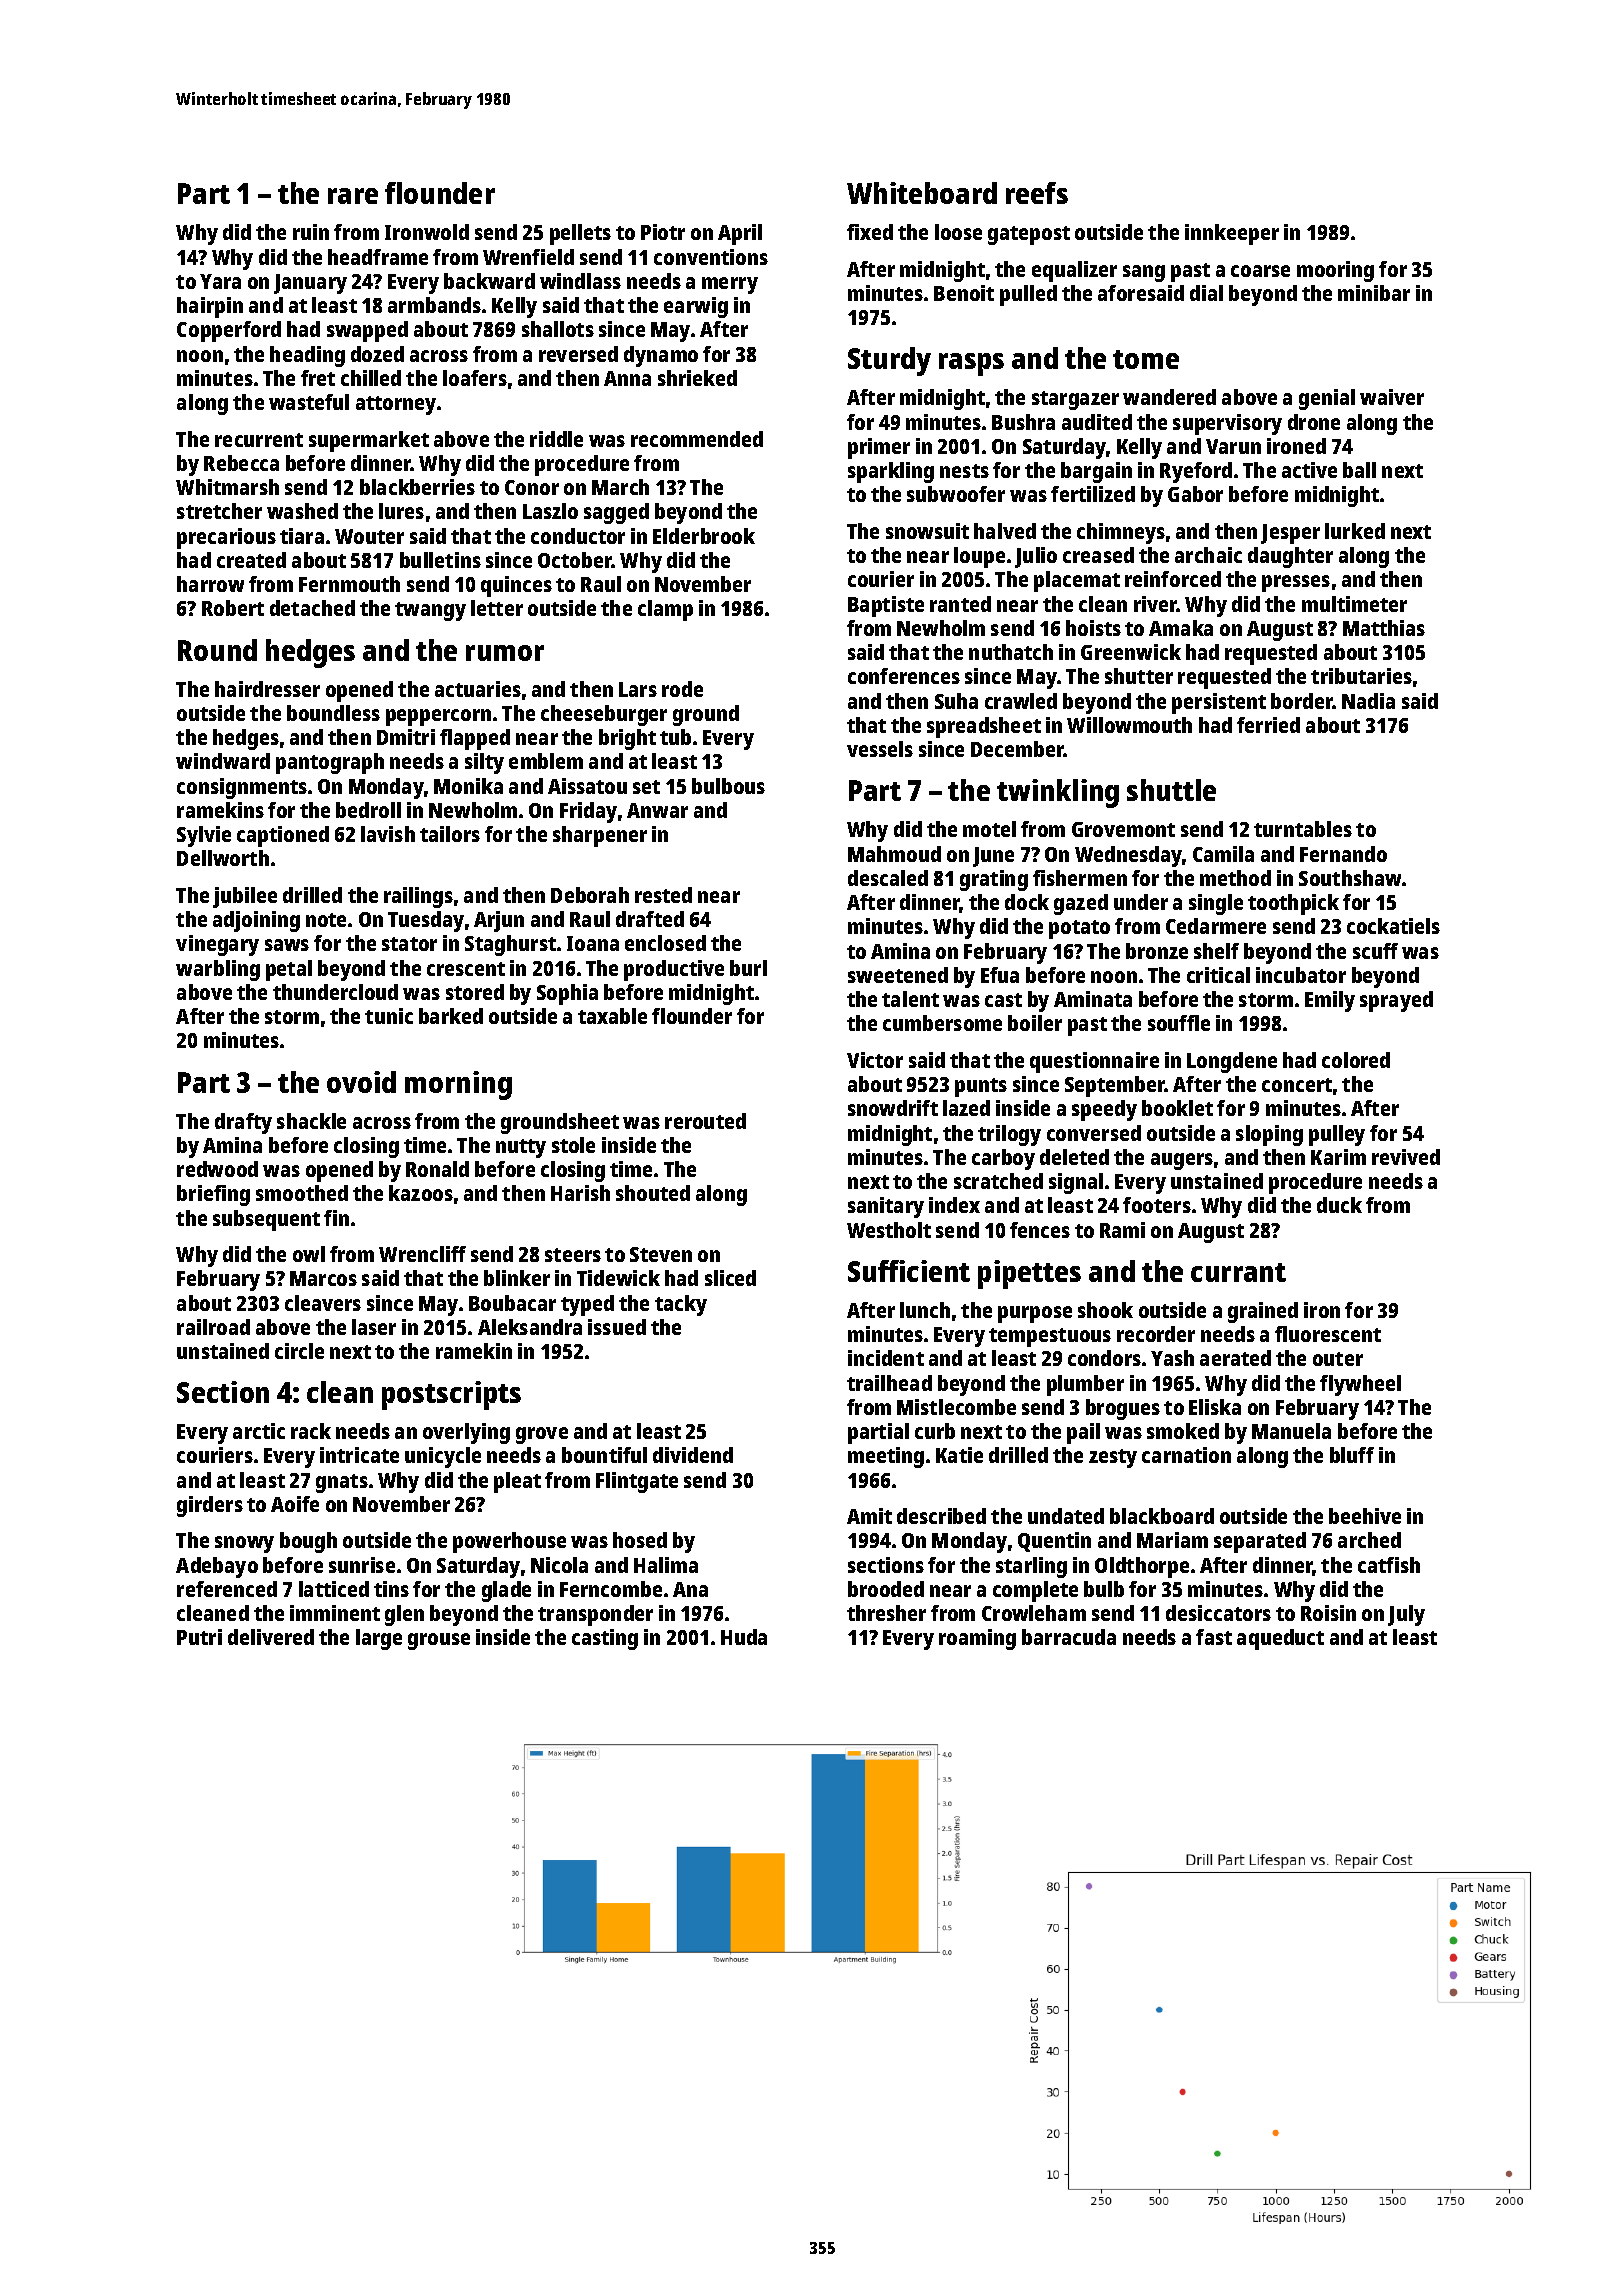  What do you see at coordinates (1406, 1157) in the page?
I see `revived` at bounding box center [1406, 1157].
